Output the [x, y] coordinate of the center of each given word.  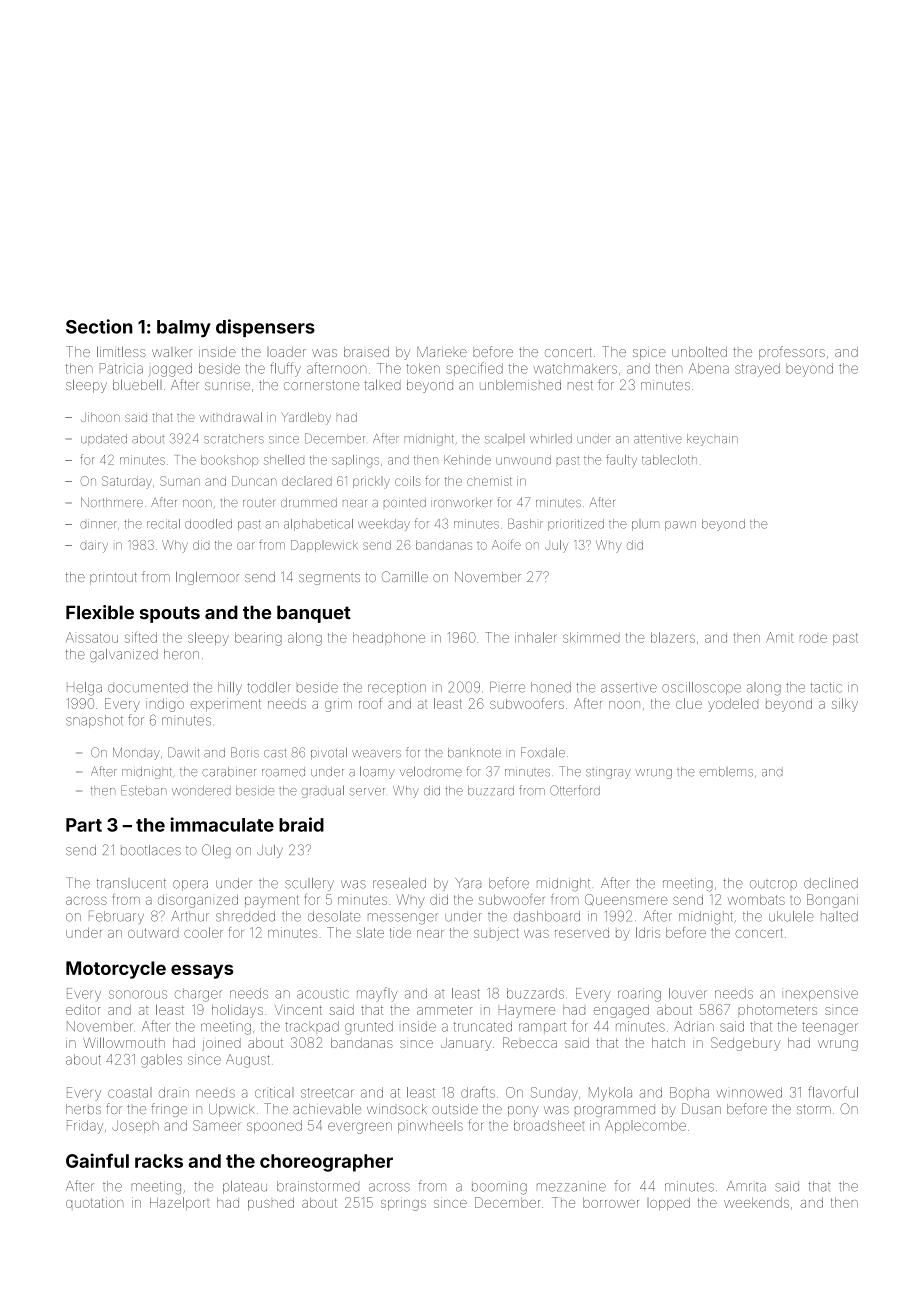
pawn [680, 526]
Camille [405, 576]
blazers [673, 637]
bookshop [229, 461]
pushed [271, 1204]
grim [338, 705]
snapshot [94, 721]
